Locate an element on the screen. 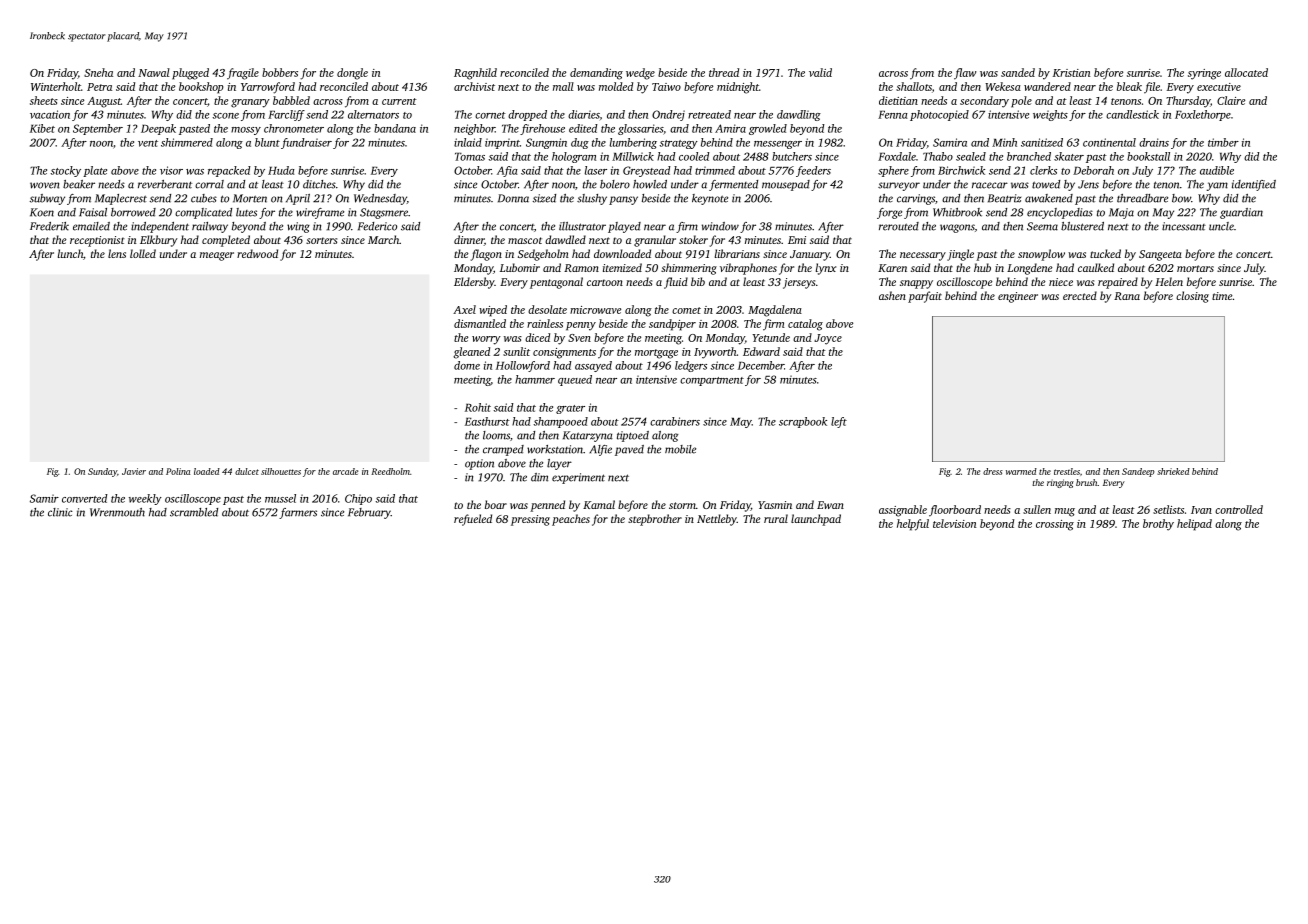 This screenshot has width=1308, height=924. Sneha is located at coordinates (98, 72).
